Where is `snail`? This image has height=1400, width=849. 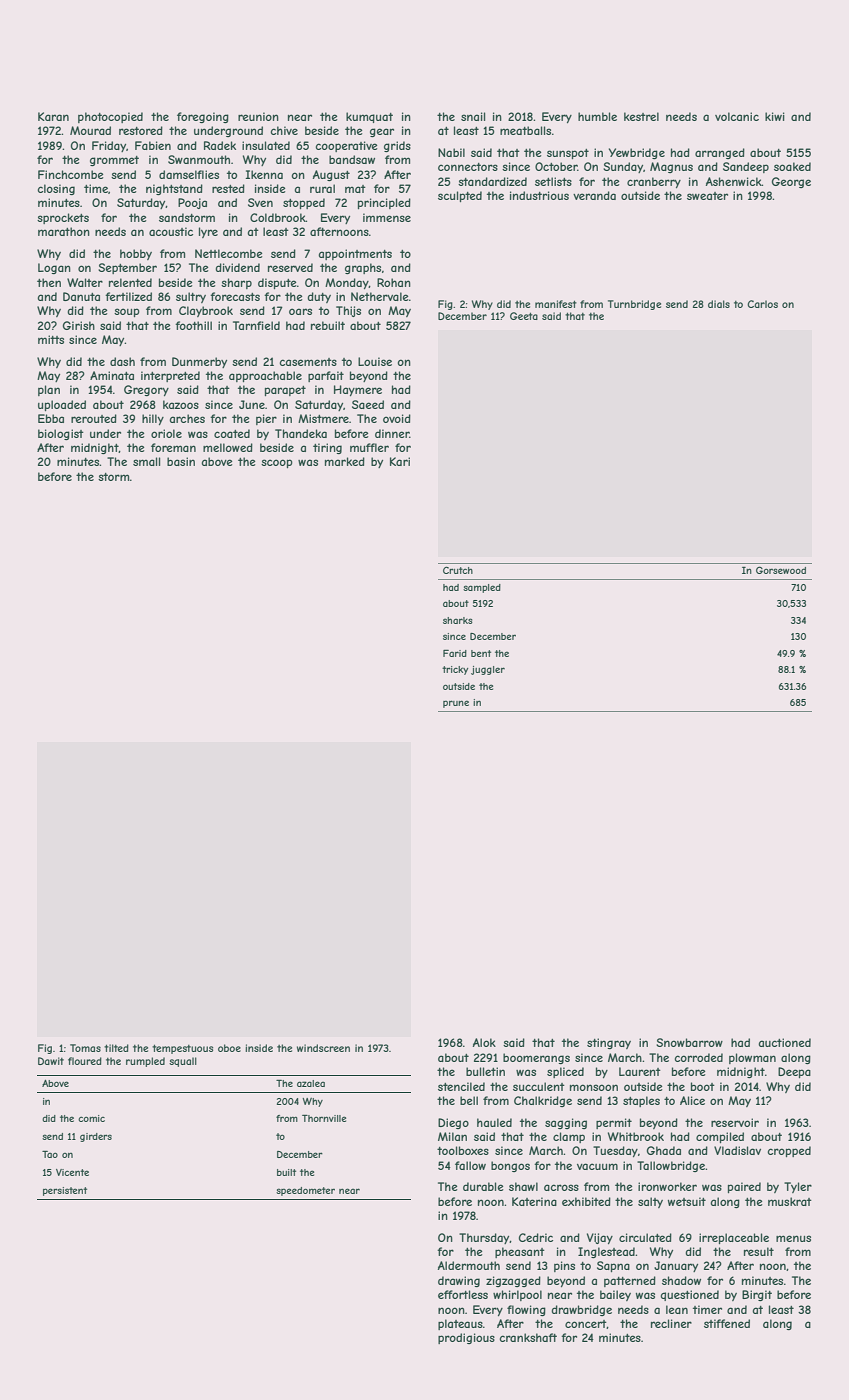 snail is located at coordinates (473, 116).
